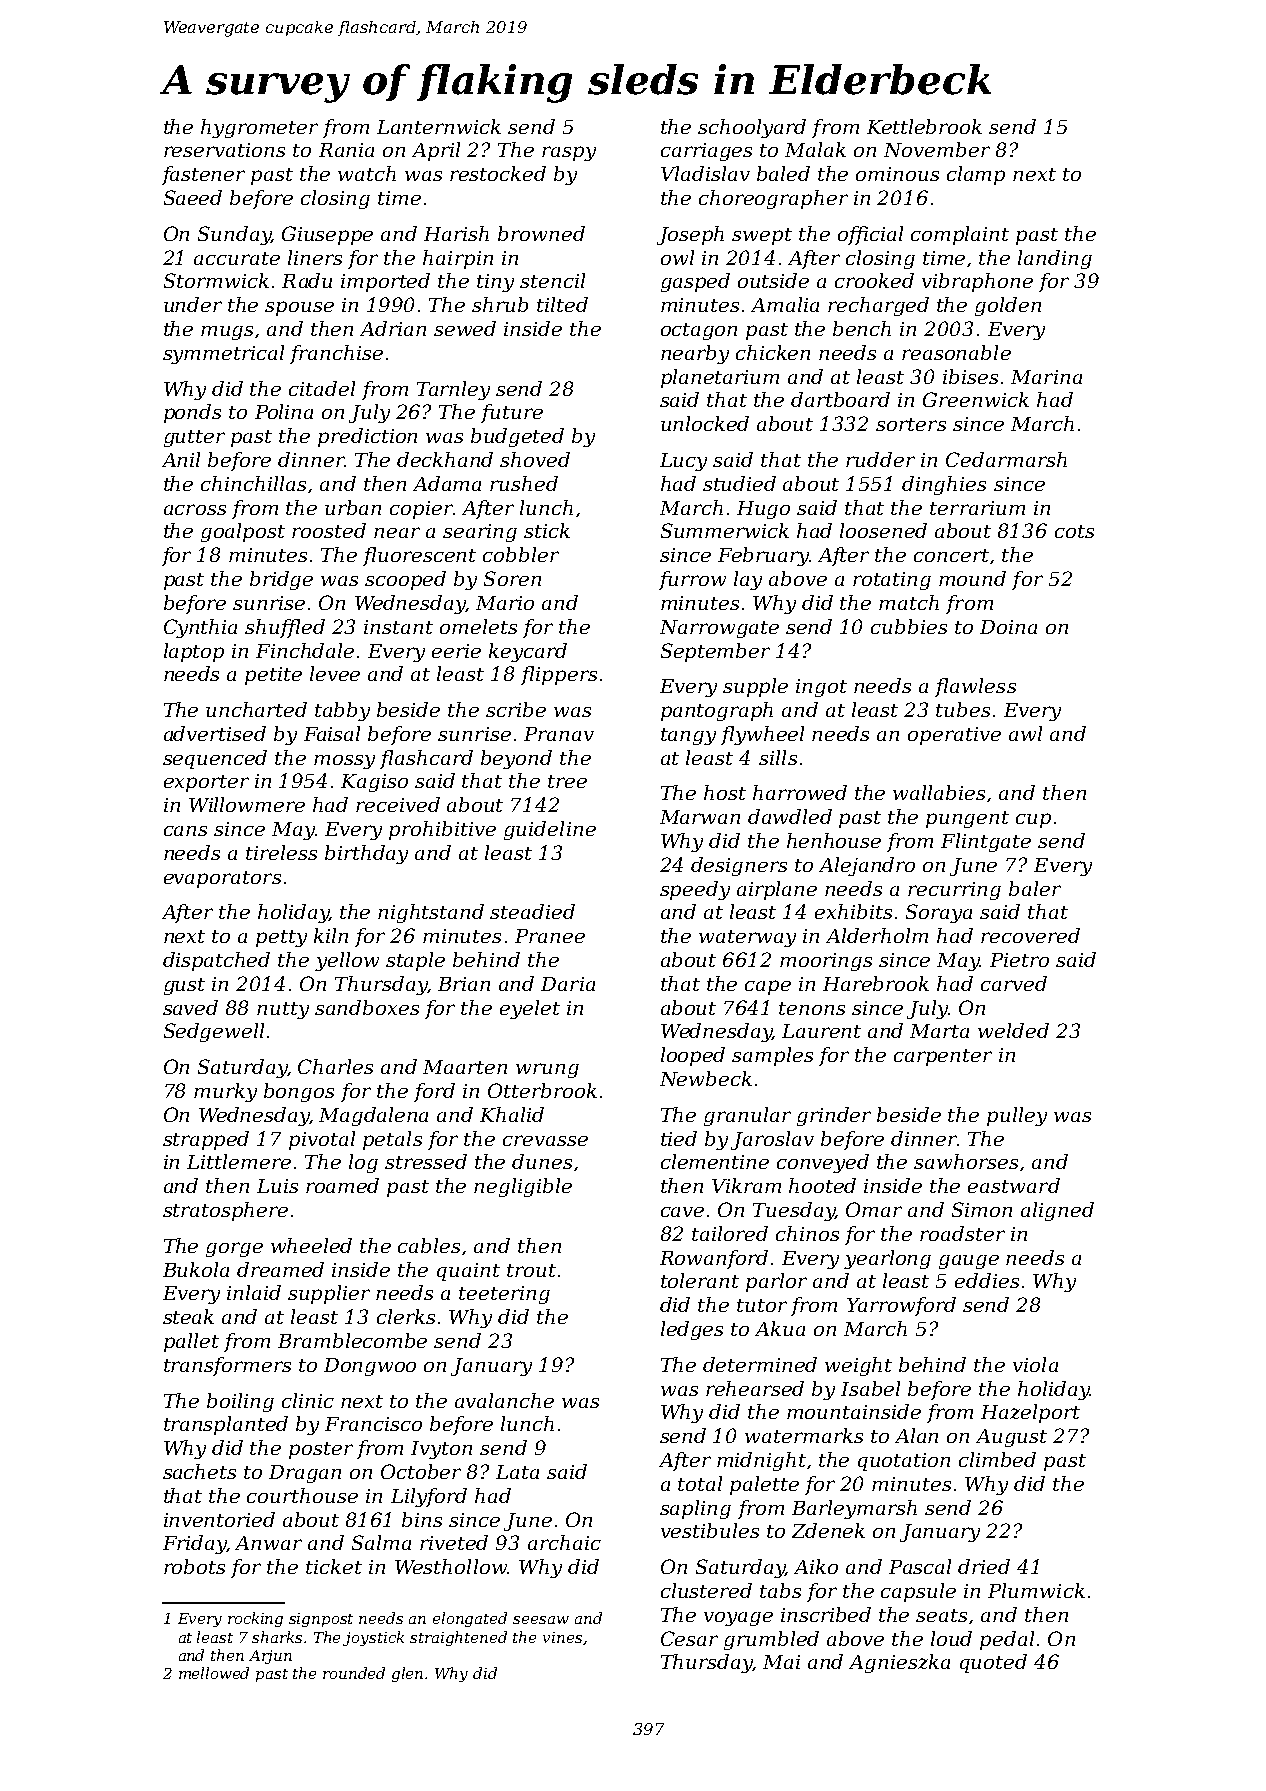  What do you see at coordinates (1046, 377) in the screenshot?
I see `Marina` at bounding box center [1046, 377].
